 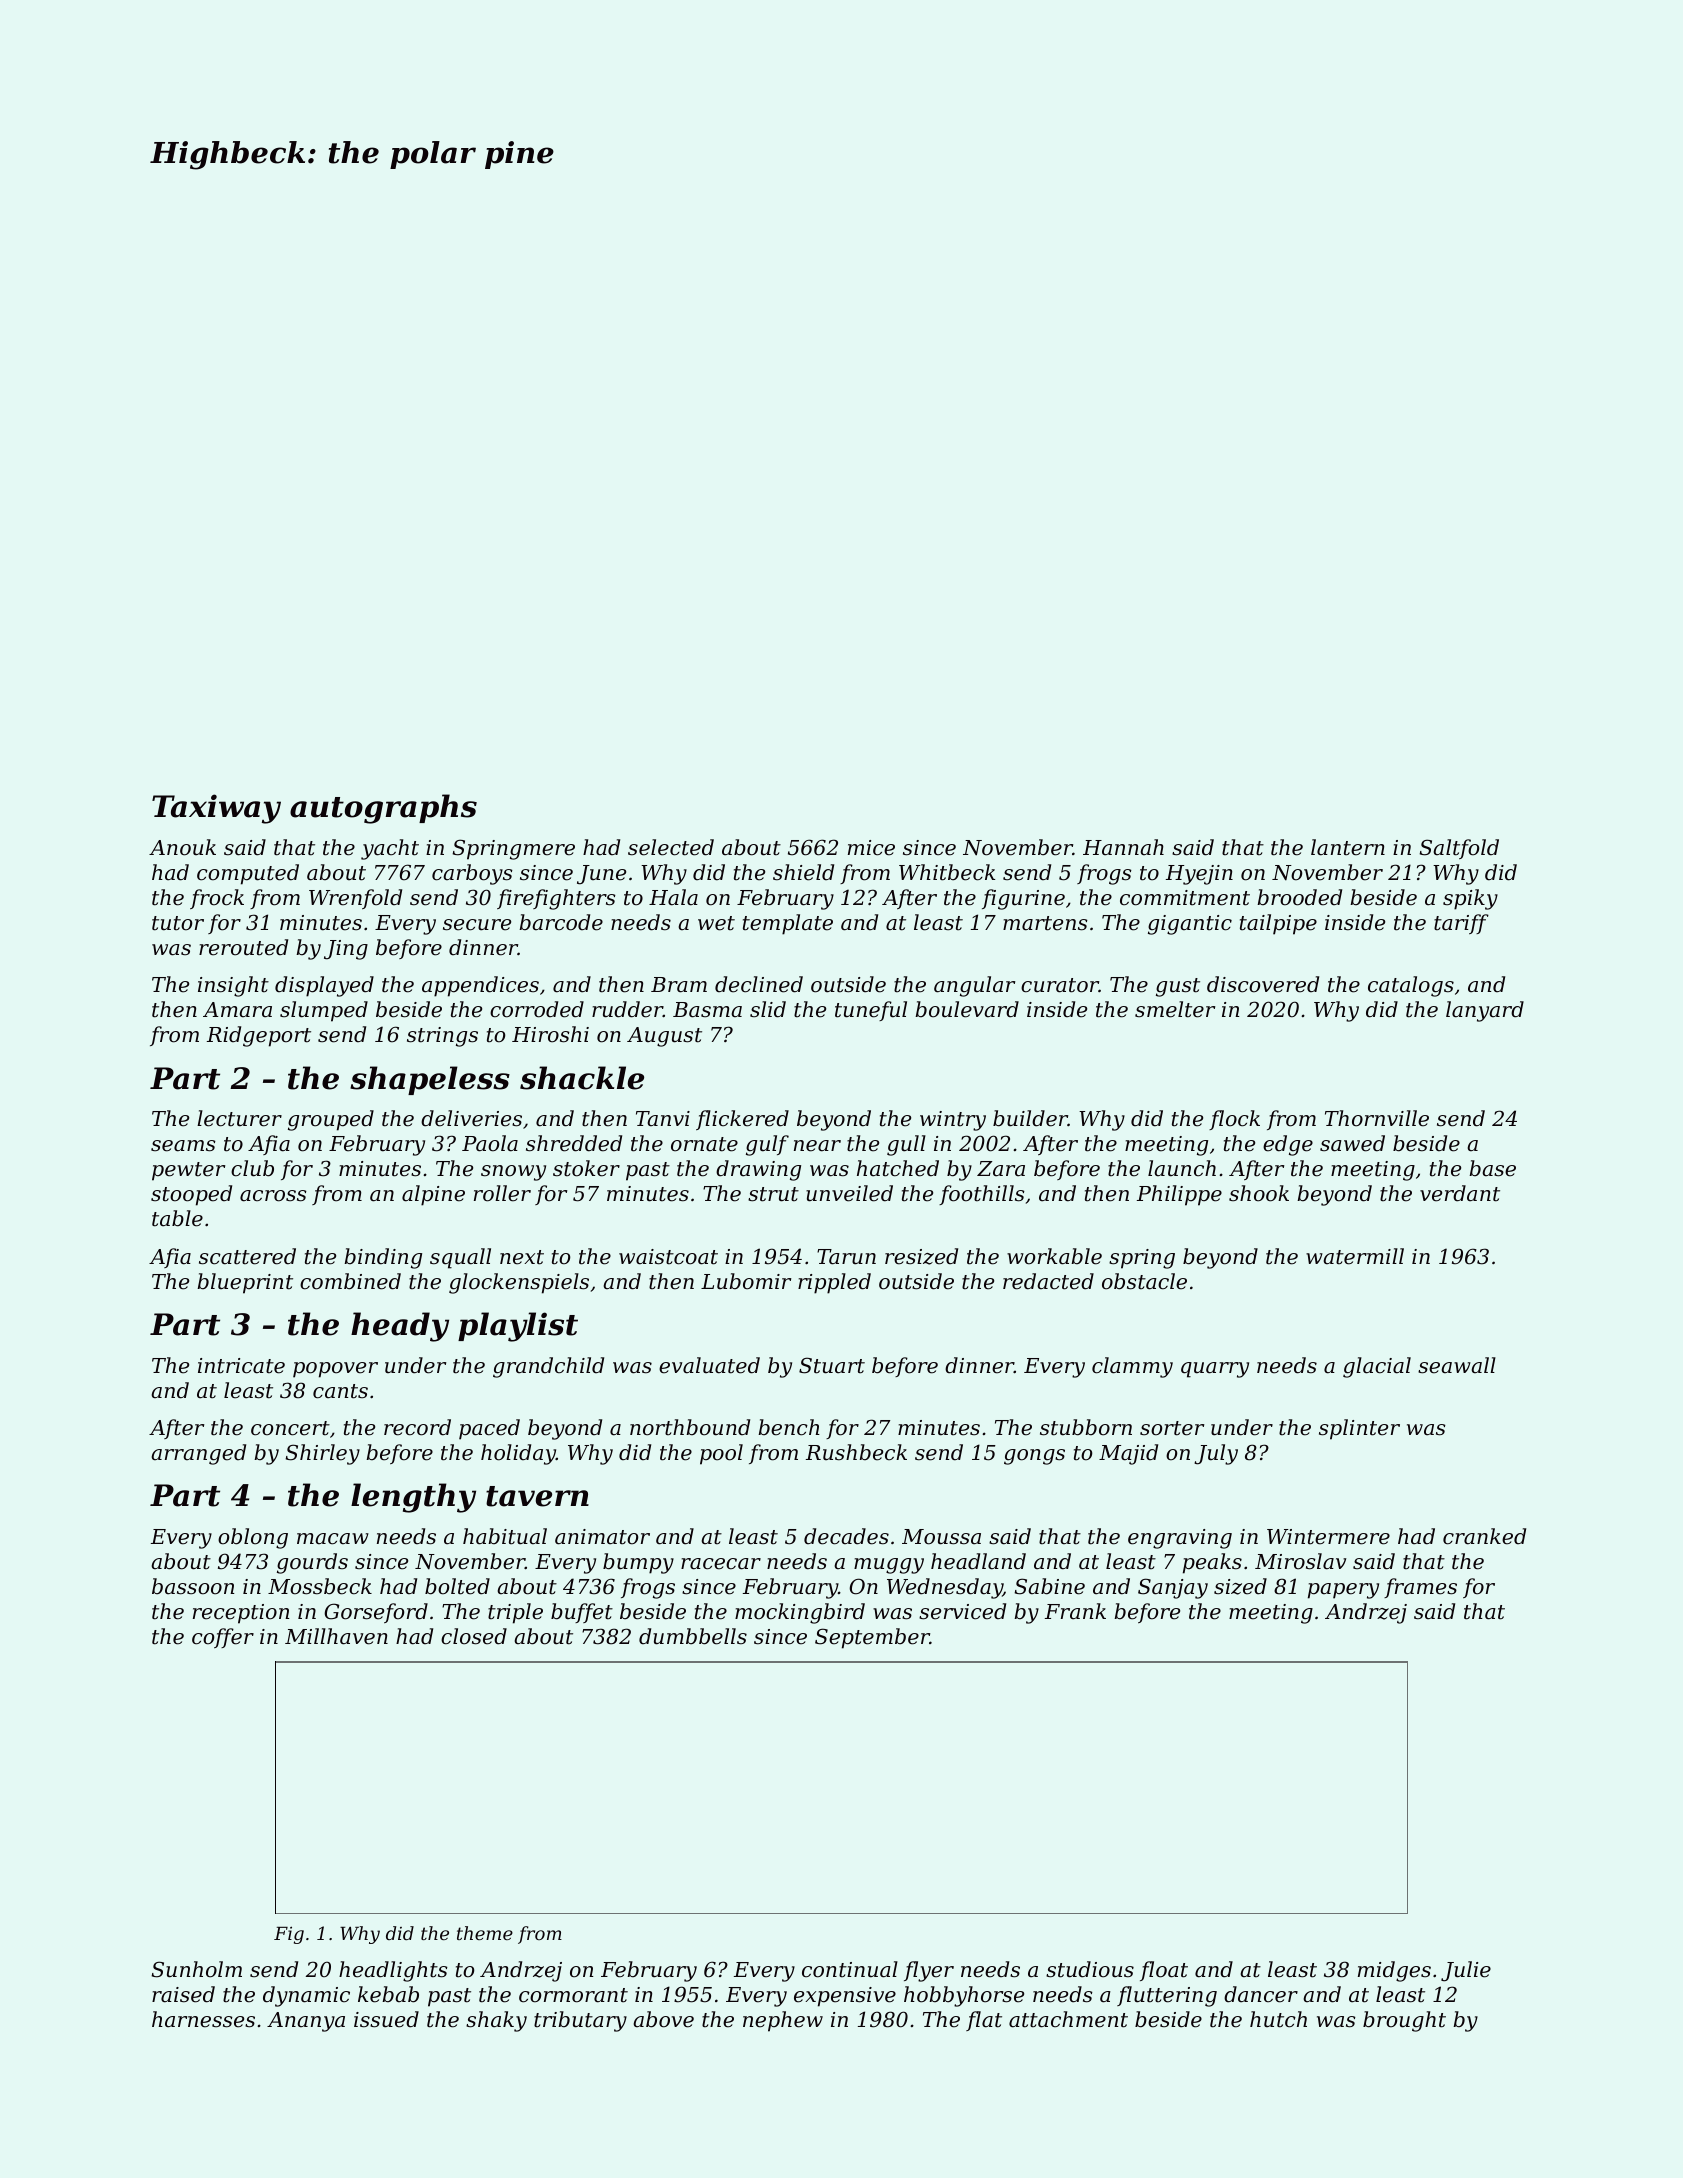 What do you see at coordinates (929, 1971) in the screenshot?
I see `flyer` at bounding box center [929, 1971].
